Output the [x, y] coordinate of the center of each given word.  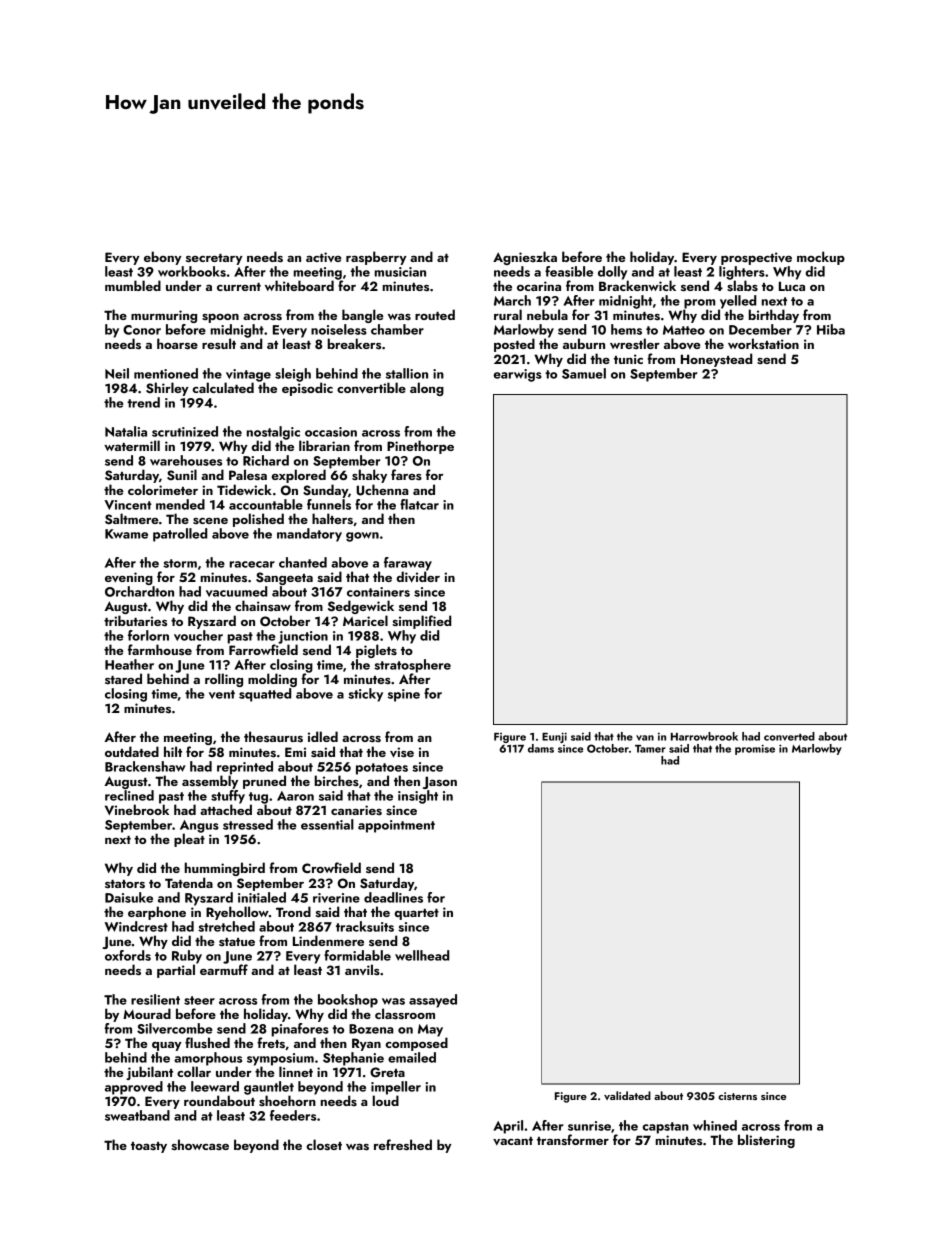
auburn [584, 343]
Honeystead [716, 360]
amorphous [208, 1059]
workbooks [192, 271]
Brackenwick [637, 285]
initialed [262, 897]
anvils [362, 969]
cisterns [737, 1096]
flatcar [419, 504]
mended [180, 504]
